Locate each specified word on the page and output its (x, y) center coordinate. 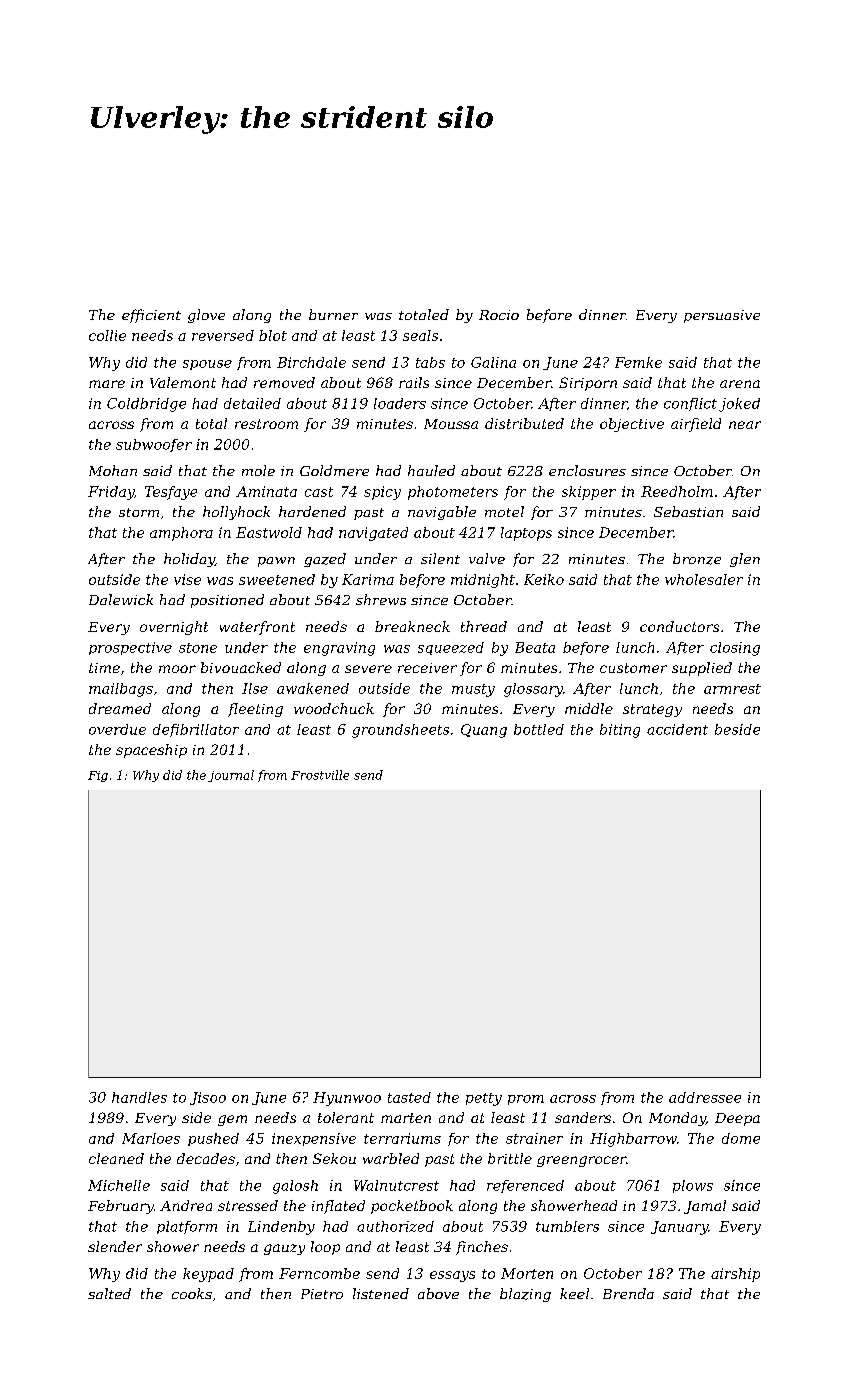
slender (115, 1246)
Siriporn (588, 384)
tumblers (567, 1226)
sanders (583, 1117)
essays (452, 1276)
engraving (339, 649)
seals (420, 335)
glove (206, 316)
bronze (697, 559)
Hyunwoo (347, 1099)
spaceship (151, 751)
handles (139, 1097)
